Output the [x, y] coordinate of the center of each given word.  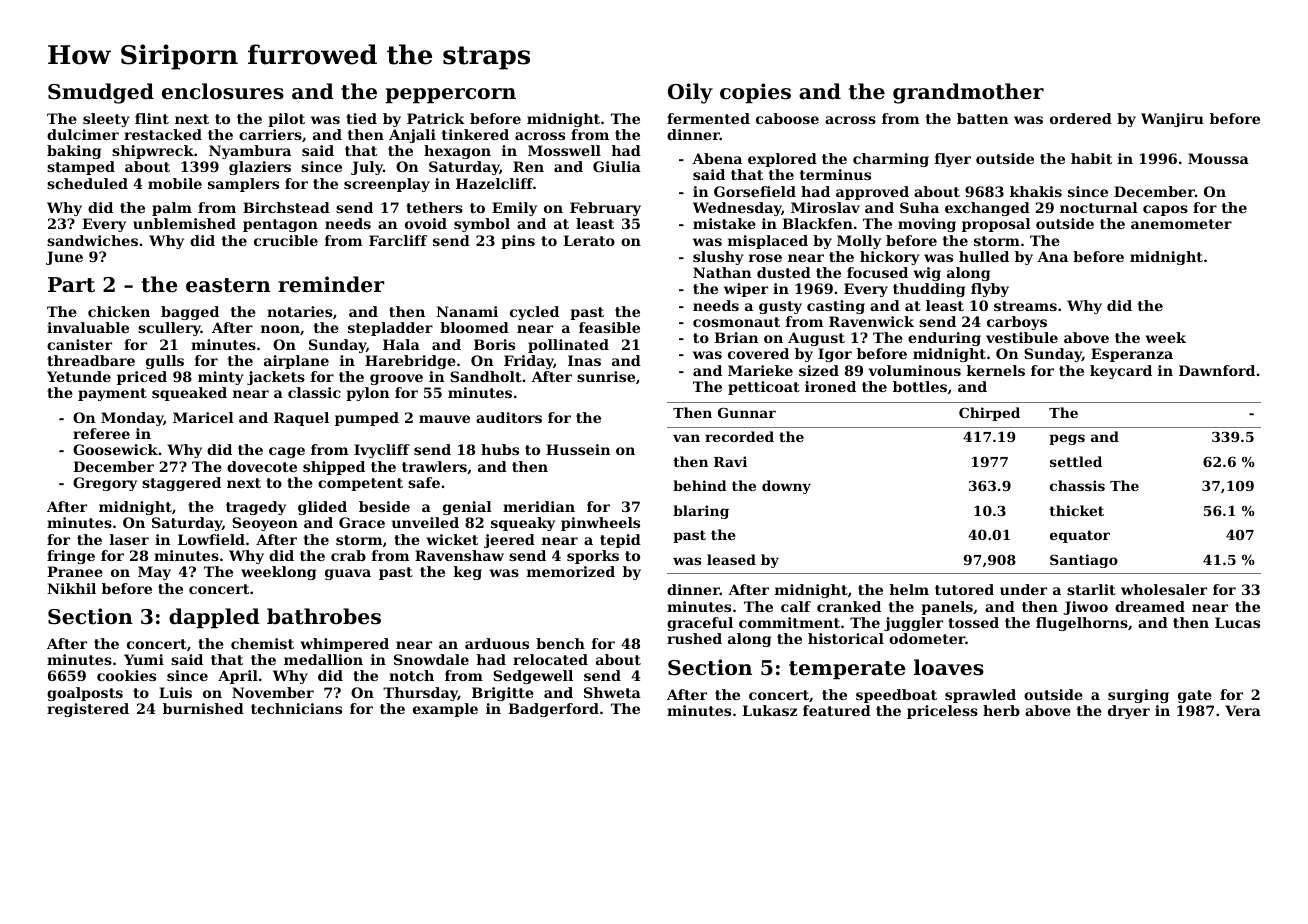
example [445, 710]
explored [782, 160]
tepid [620, 541]
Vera [1243, 710]
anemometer [1181, 224]
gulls [165, 362]
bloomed [474, 327]
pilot [286, 120]
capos [1165, 210]
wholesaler [1164, 589]
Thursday [420, 694]
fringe [71, 557]
